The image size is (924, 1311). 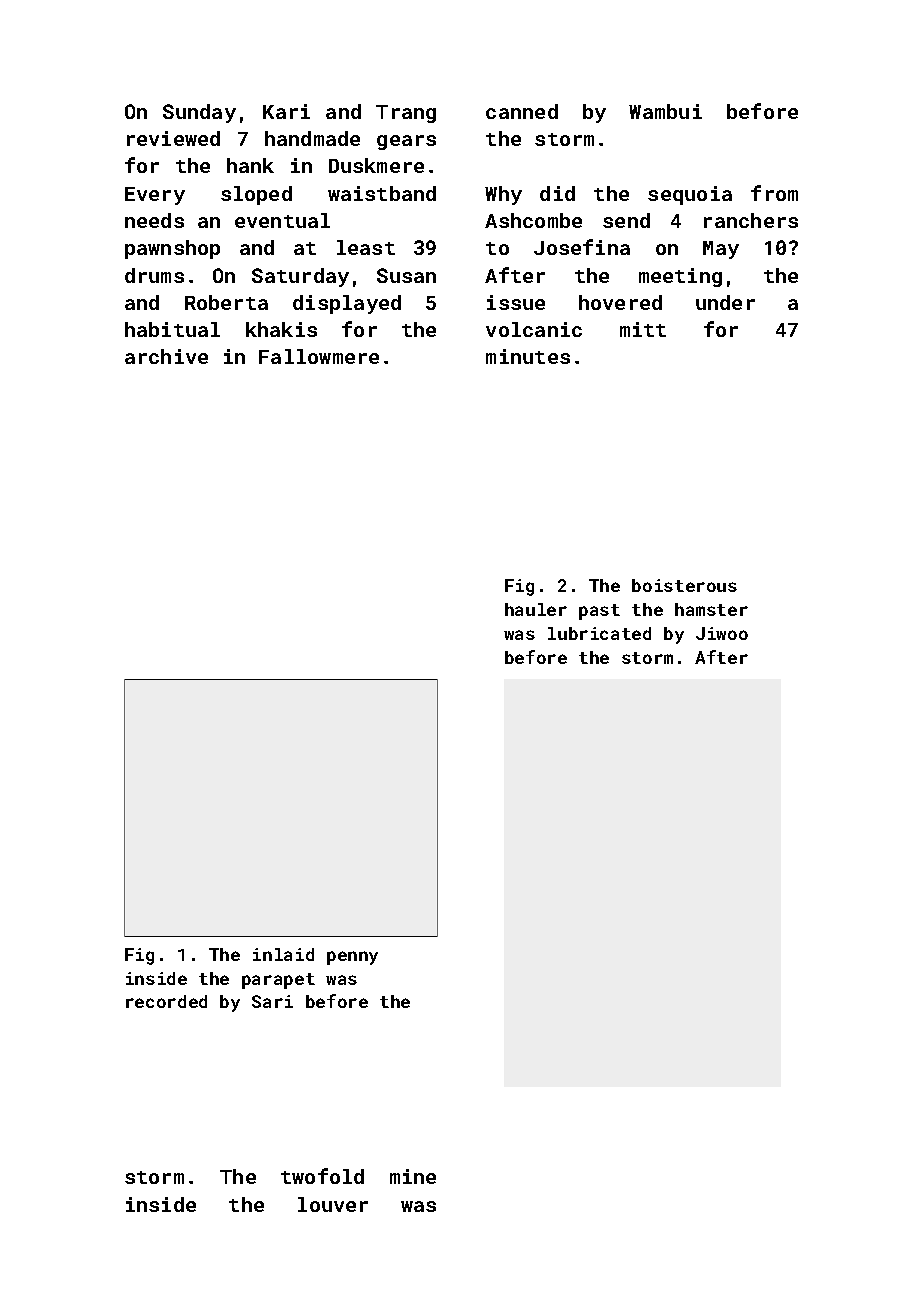 What do you see at coordinates (599, 633) in the screenshot?
I see `lubricated` at bounding box center [599, 633].
